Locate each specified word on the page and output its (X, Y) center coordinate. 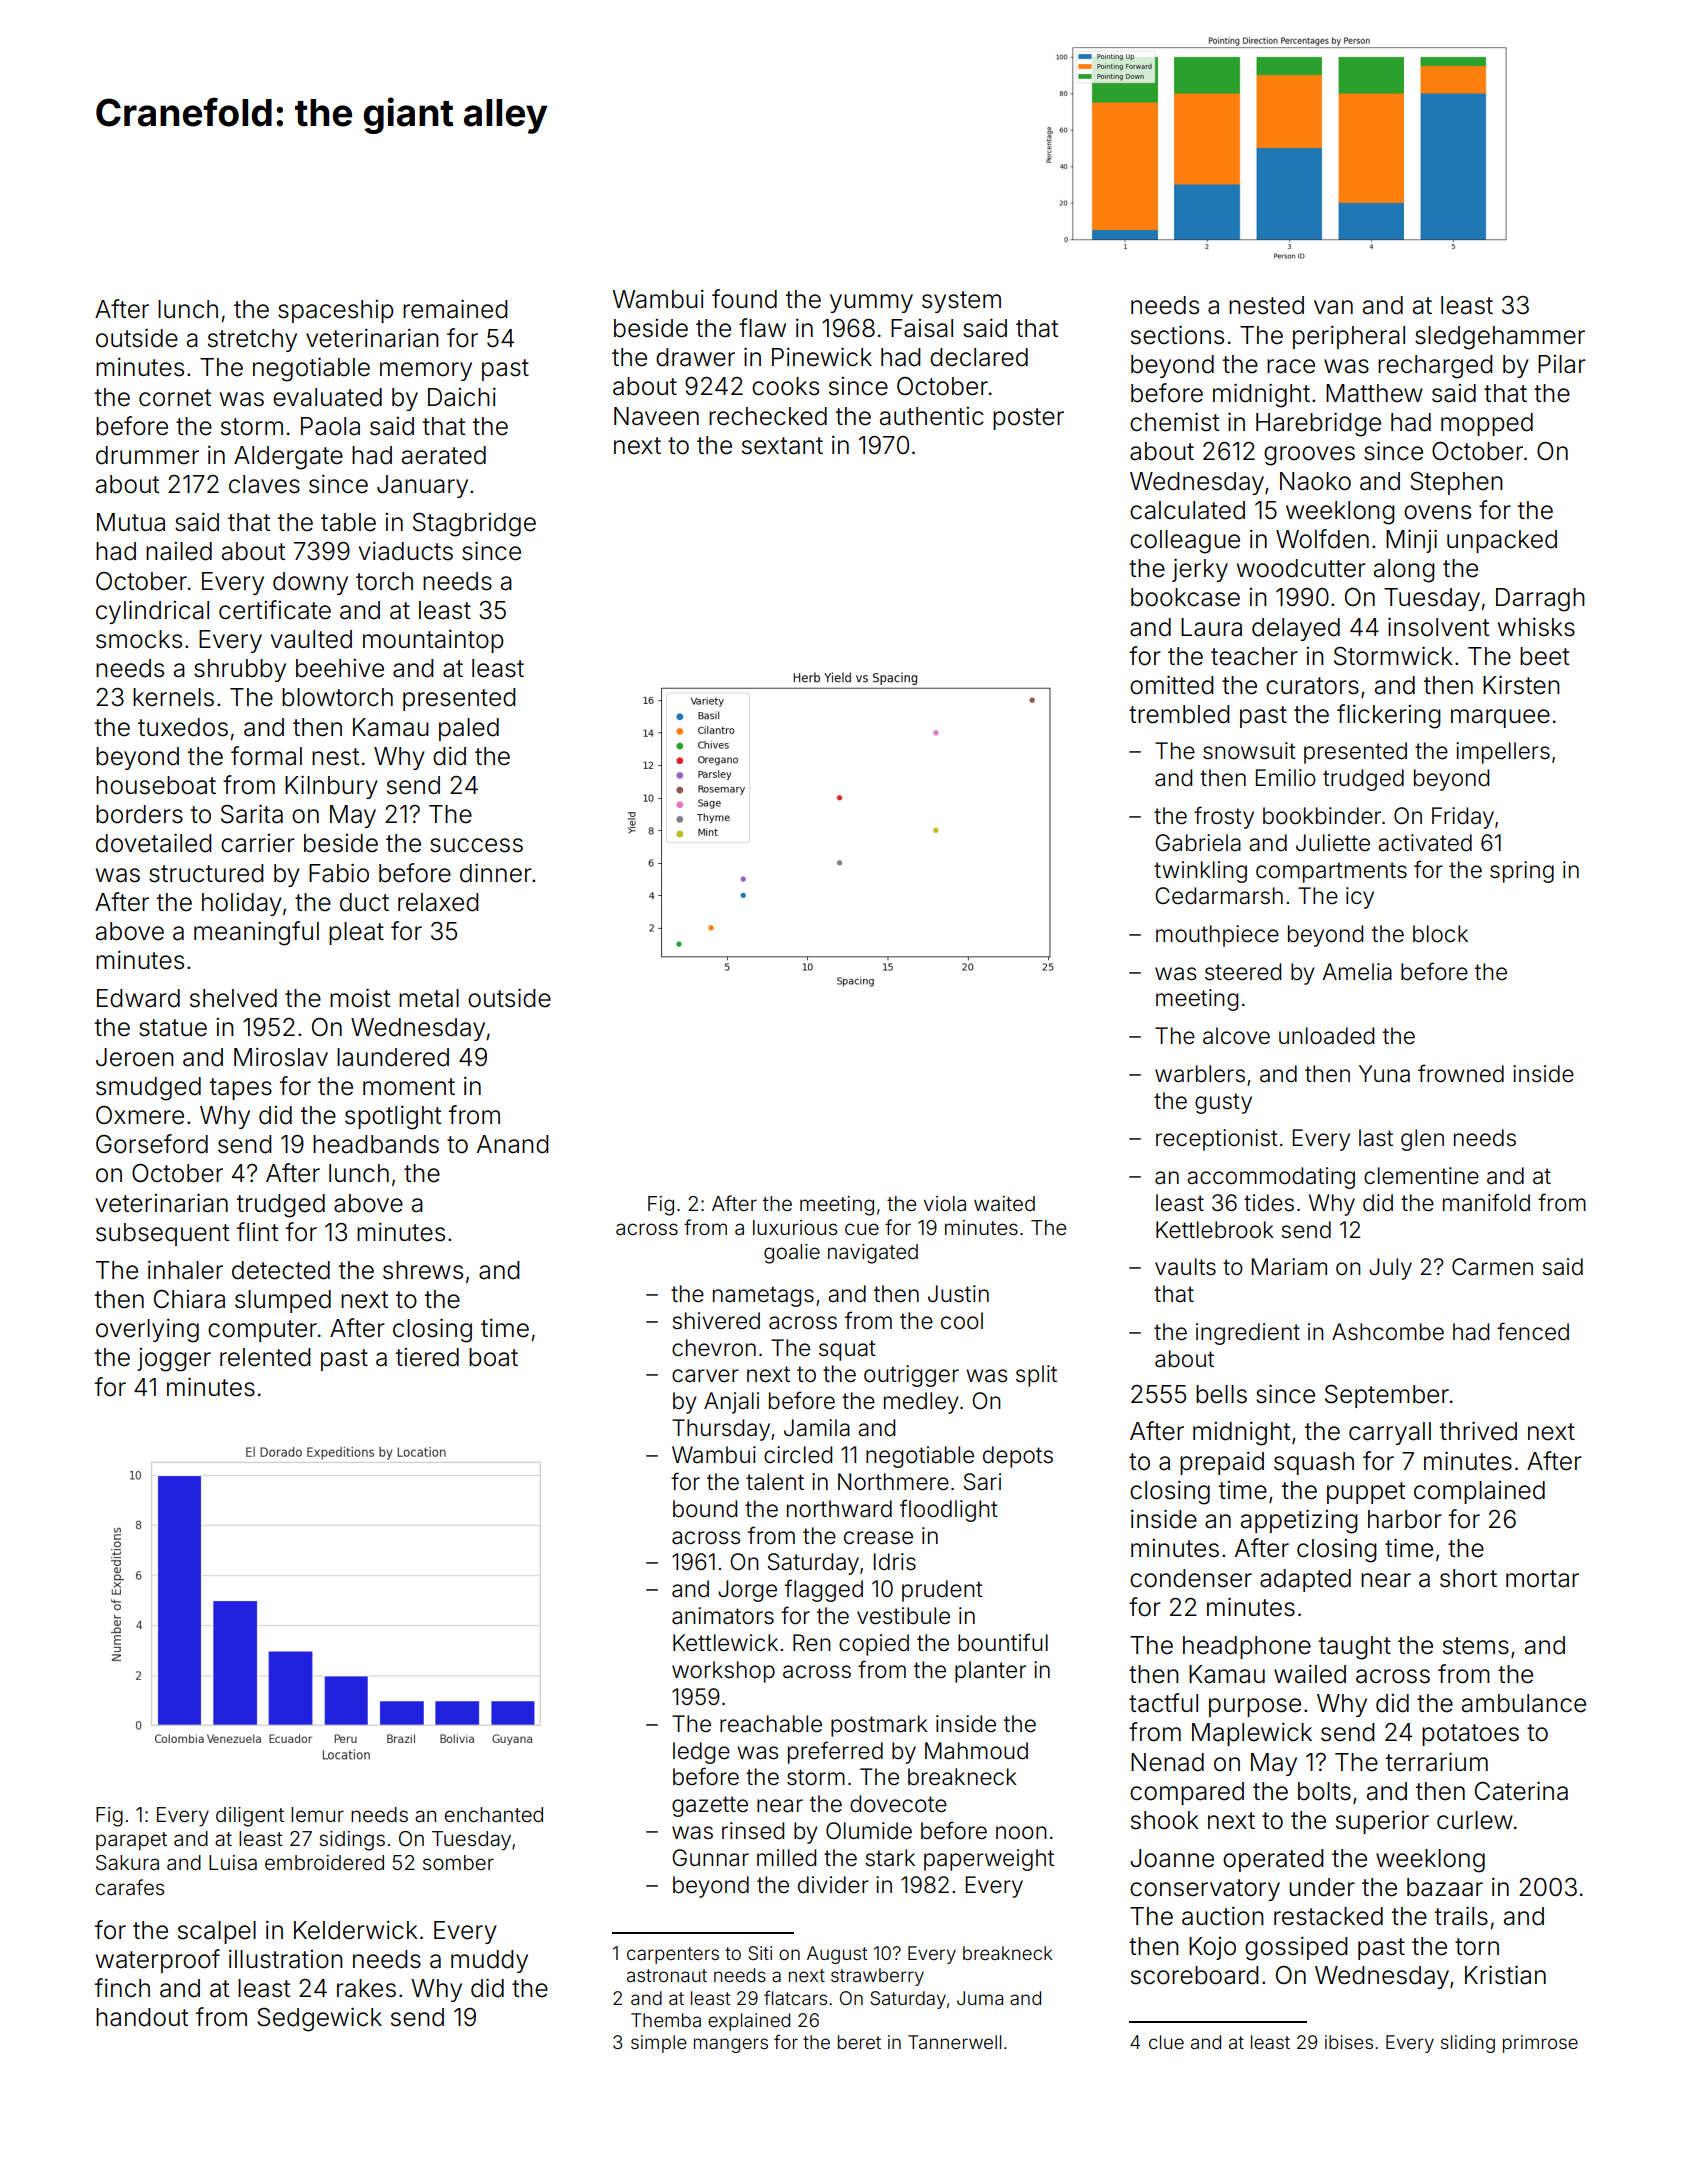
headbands (376, 1144)
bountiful (1003, 1642)
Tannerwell (954, 2042)
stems (1476, 1646)
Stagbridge (474, 524)
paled (469, 729)
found (744, 299)
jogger (174, 1360)
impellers (1503, 753)
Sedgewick (319, 2019)
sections (1177, 335)
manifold (1486, 1202)
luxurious (795, 1227)
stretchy (252, 340)
